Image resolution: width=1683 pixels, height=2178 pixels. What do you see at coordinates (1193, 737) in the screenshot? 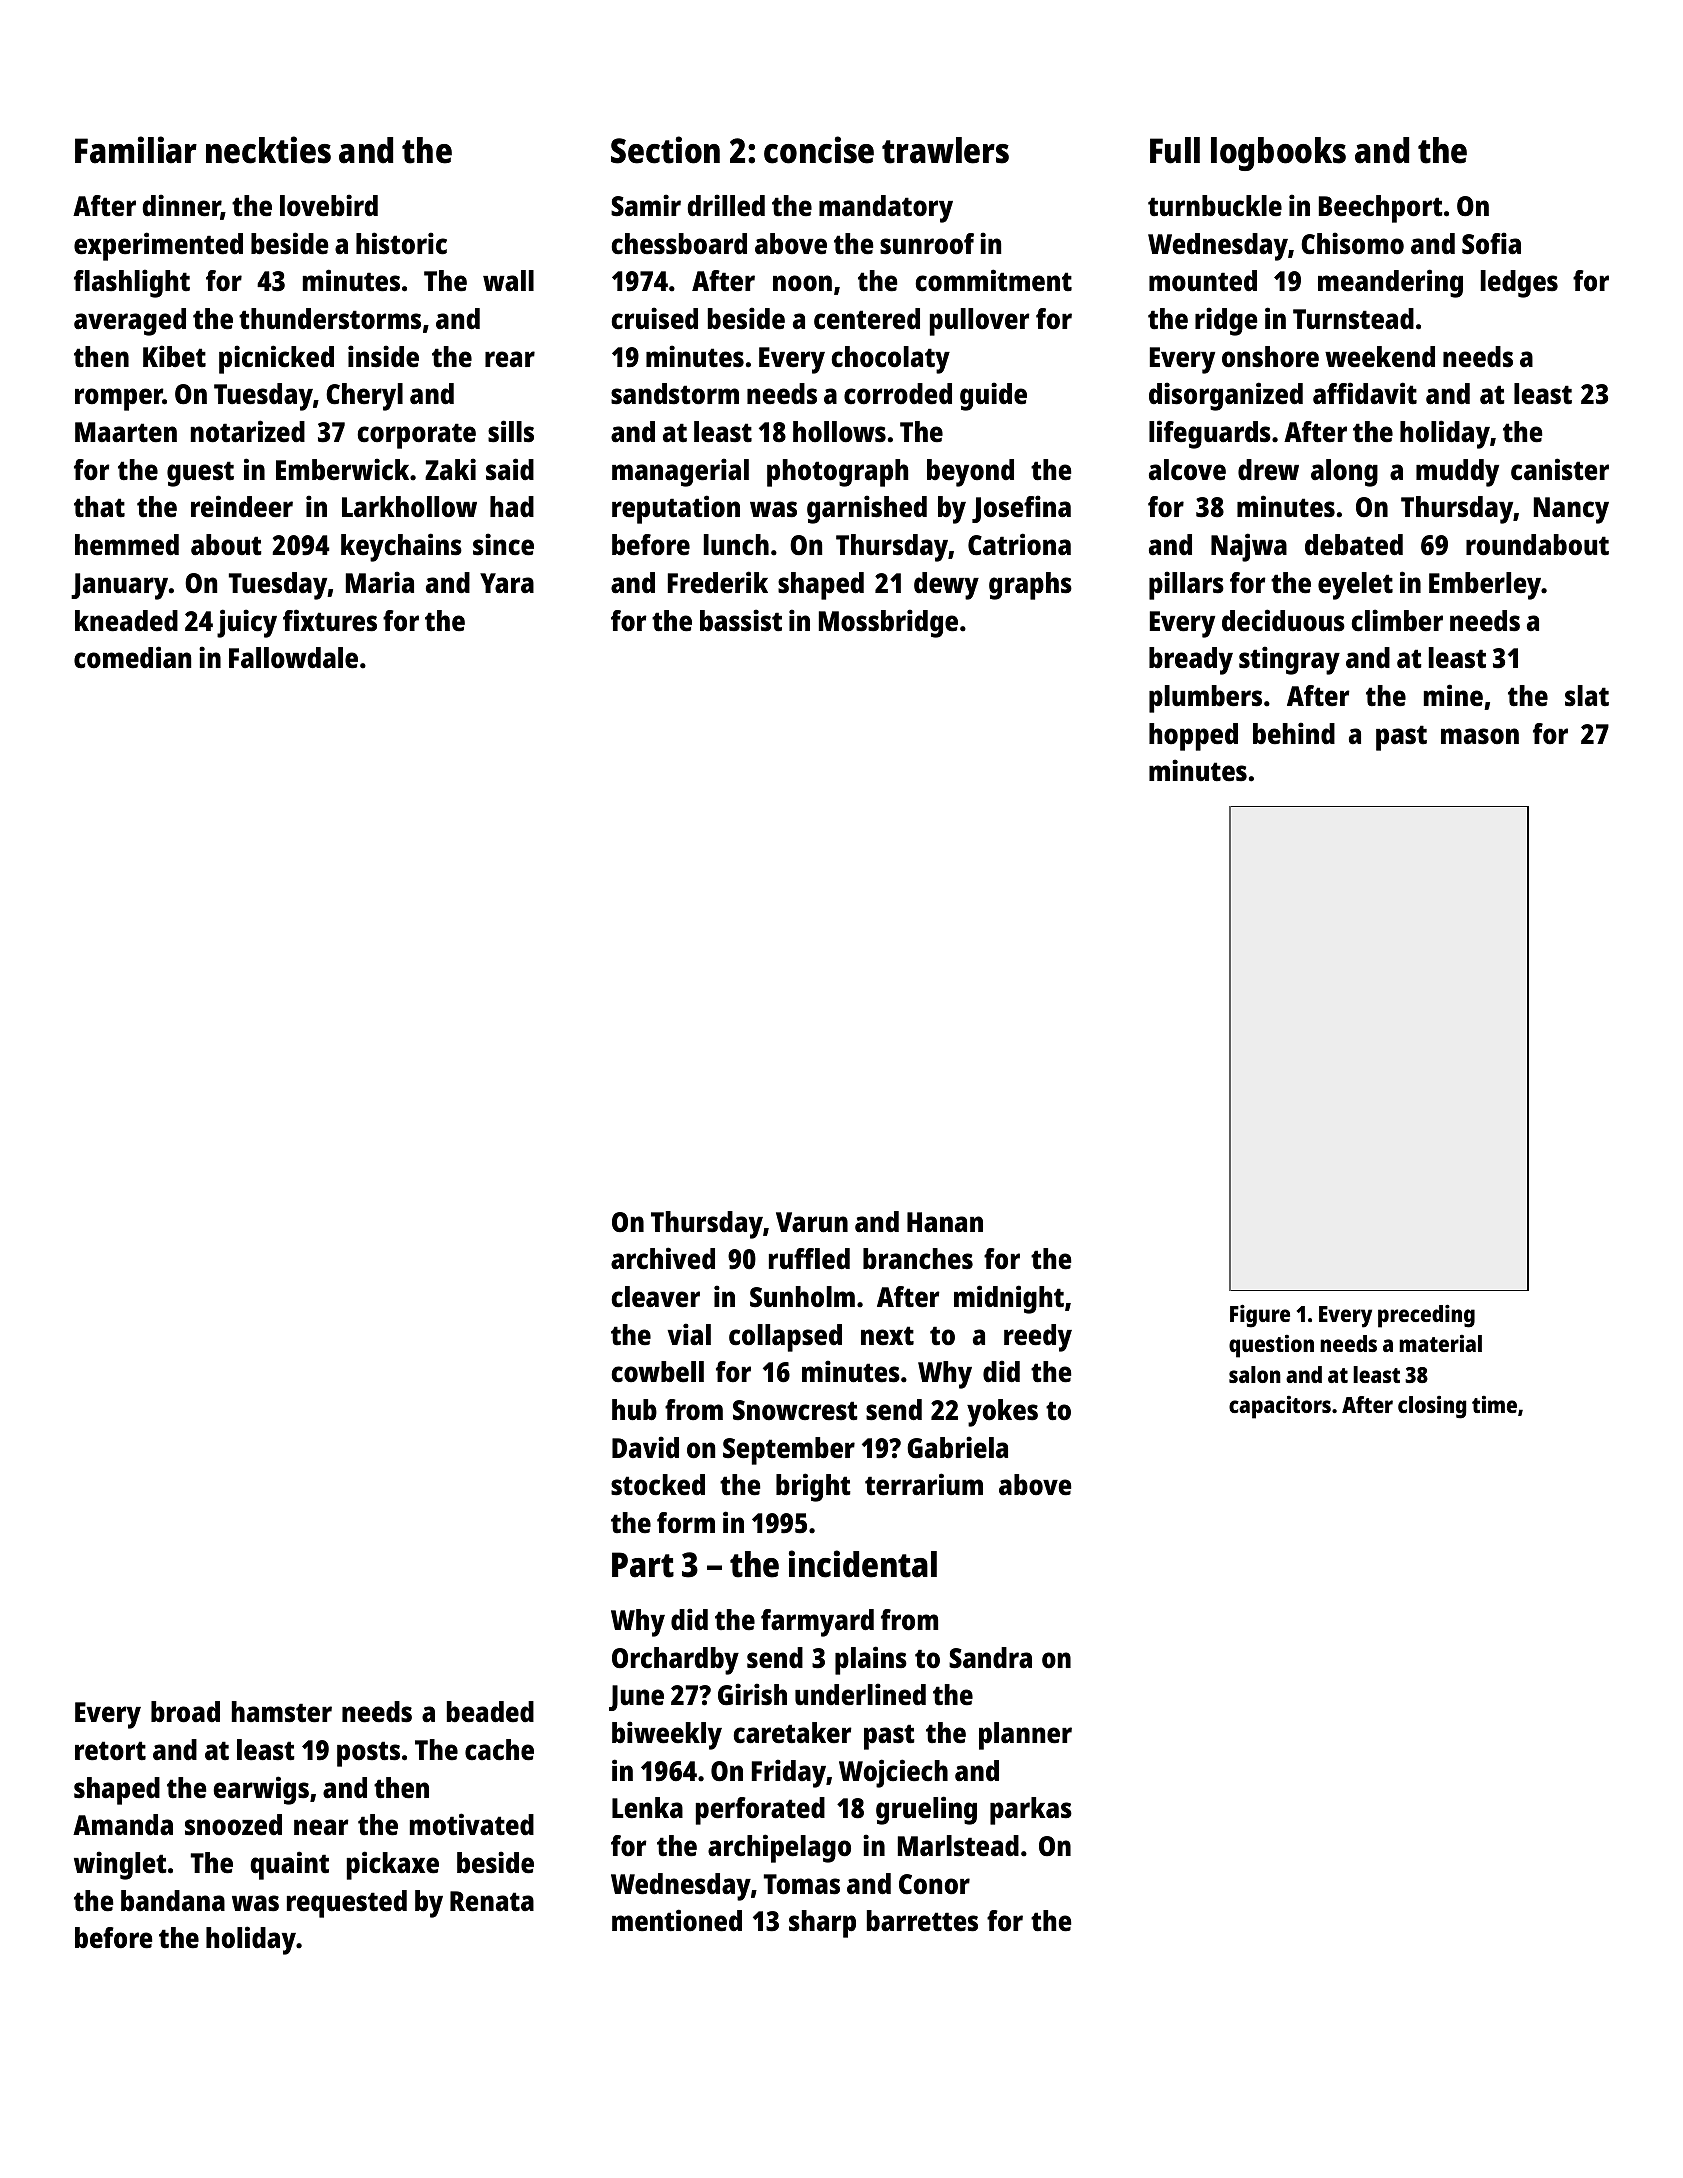
I see `hopped` at bounding box center [1193, 737].
